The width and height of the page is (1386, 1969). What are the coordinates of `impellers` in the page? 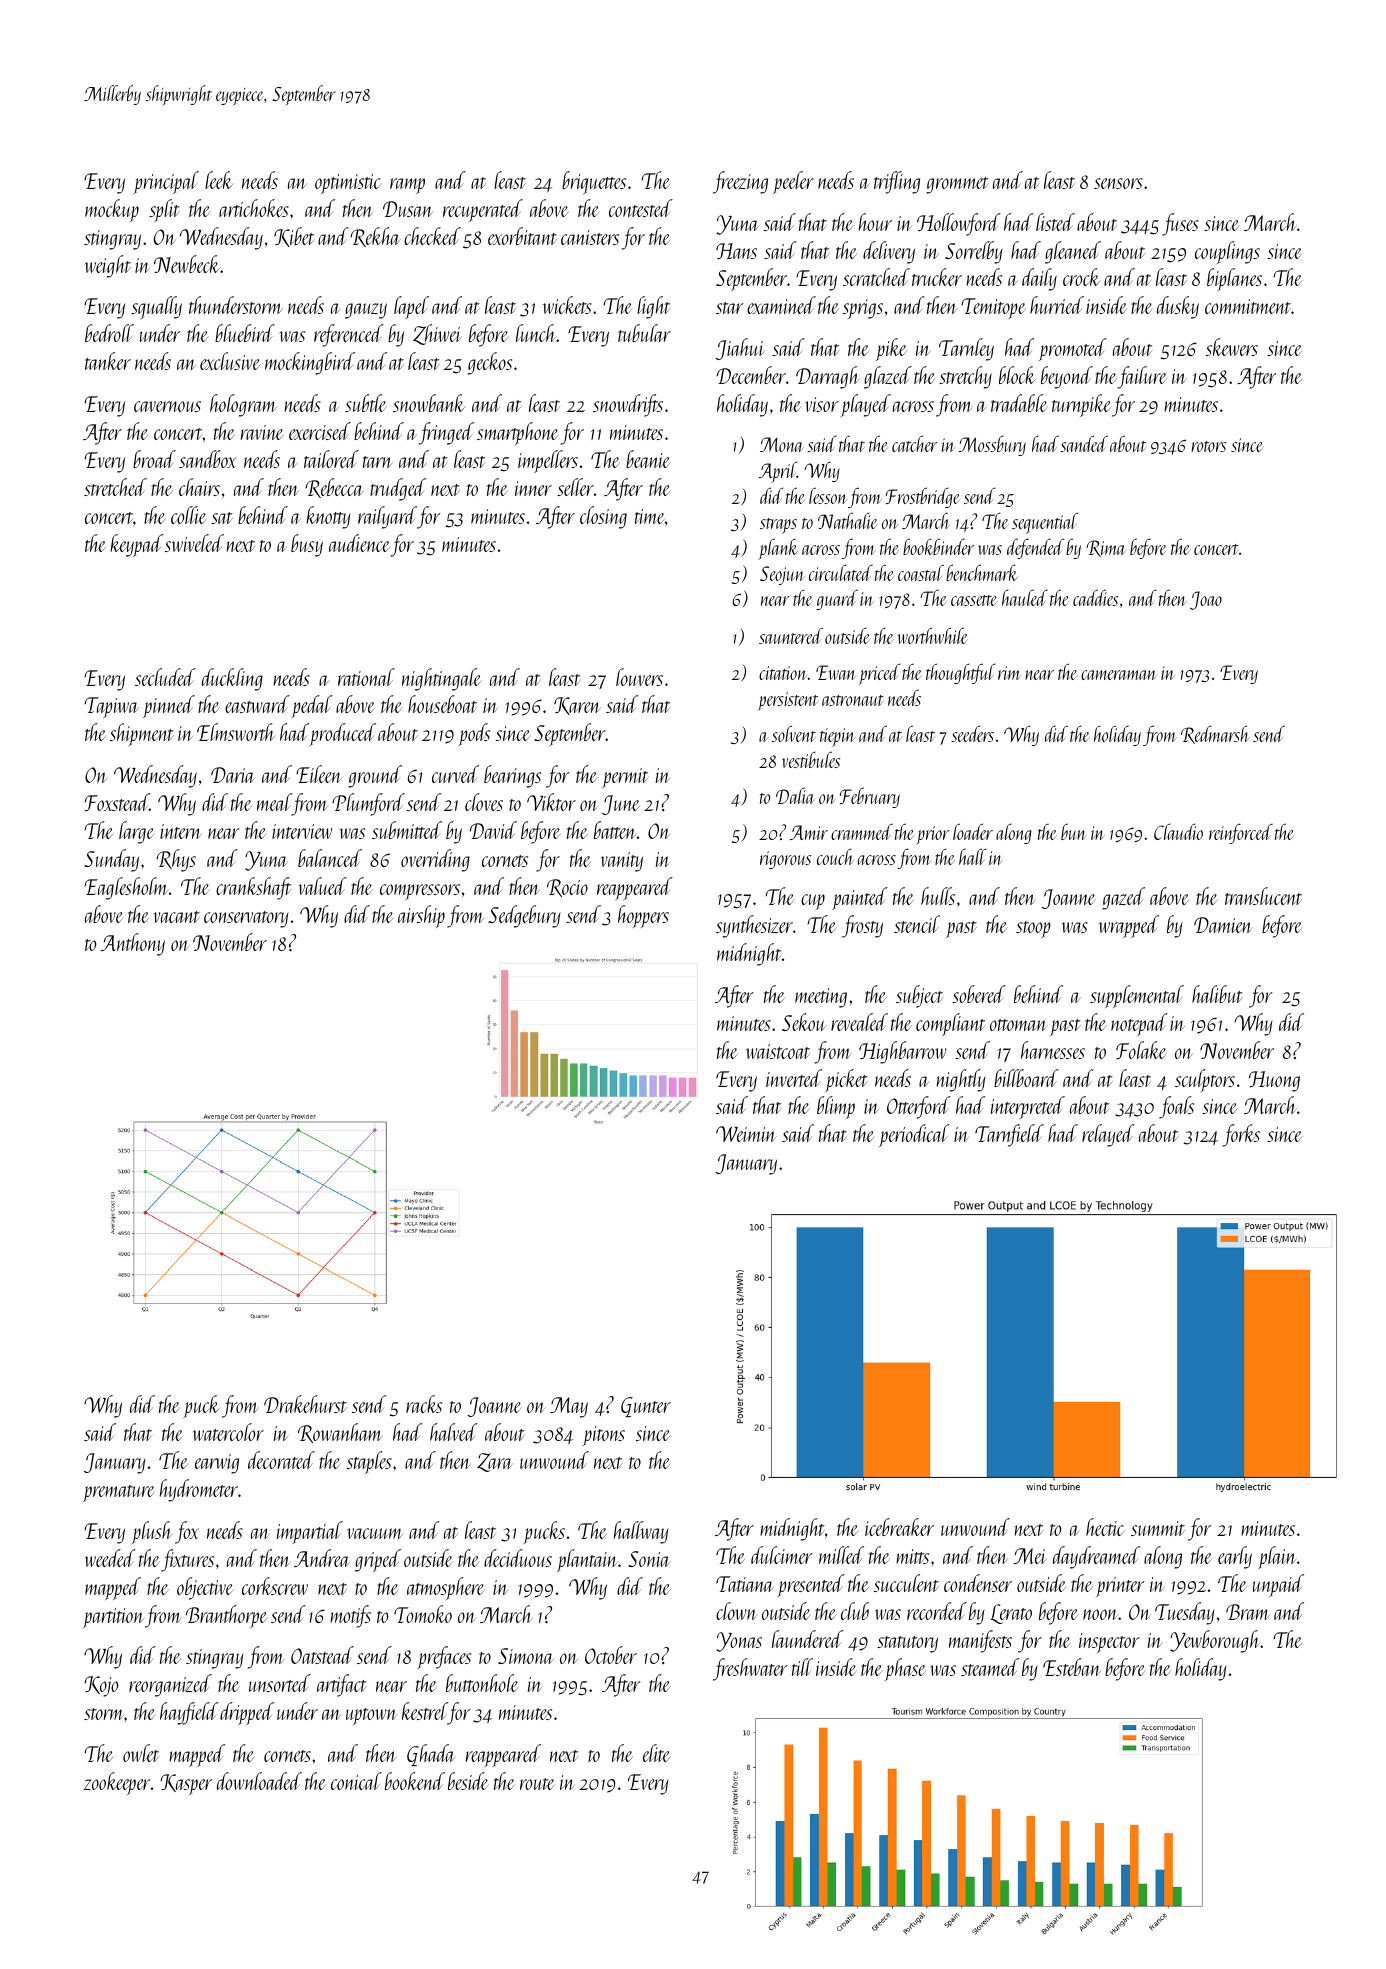 It's located at (548, 461).
